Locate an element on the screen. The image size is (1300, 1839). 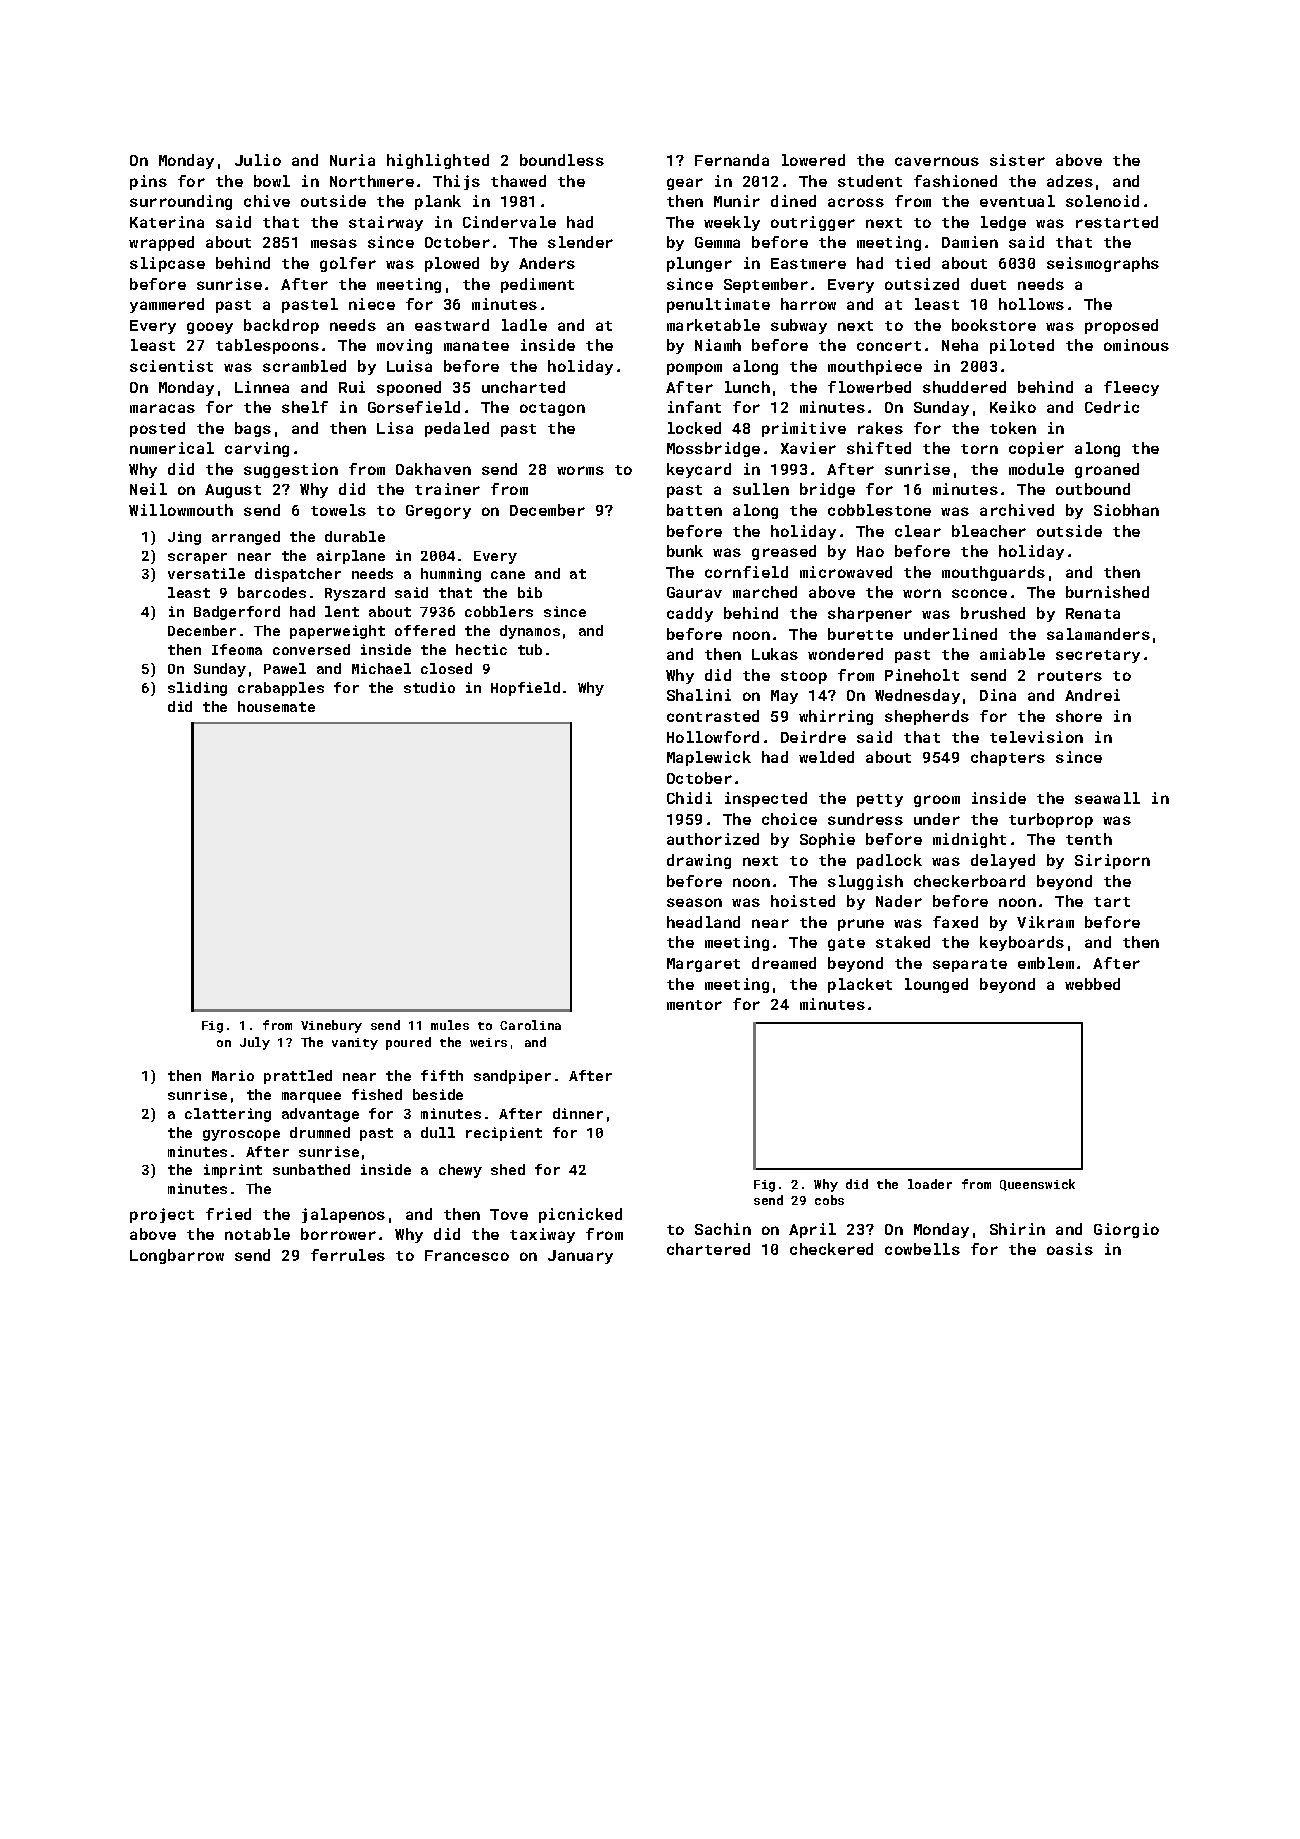
niece is located at coordinates (372, 304).
